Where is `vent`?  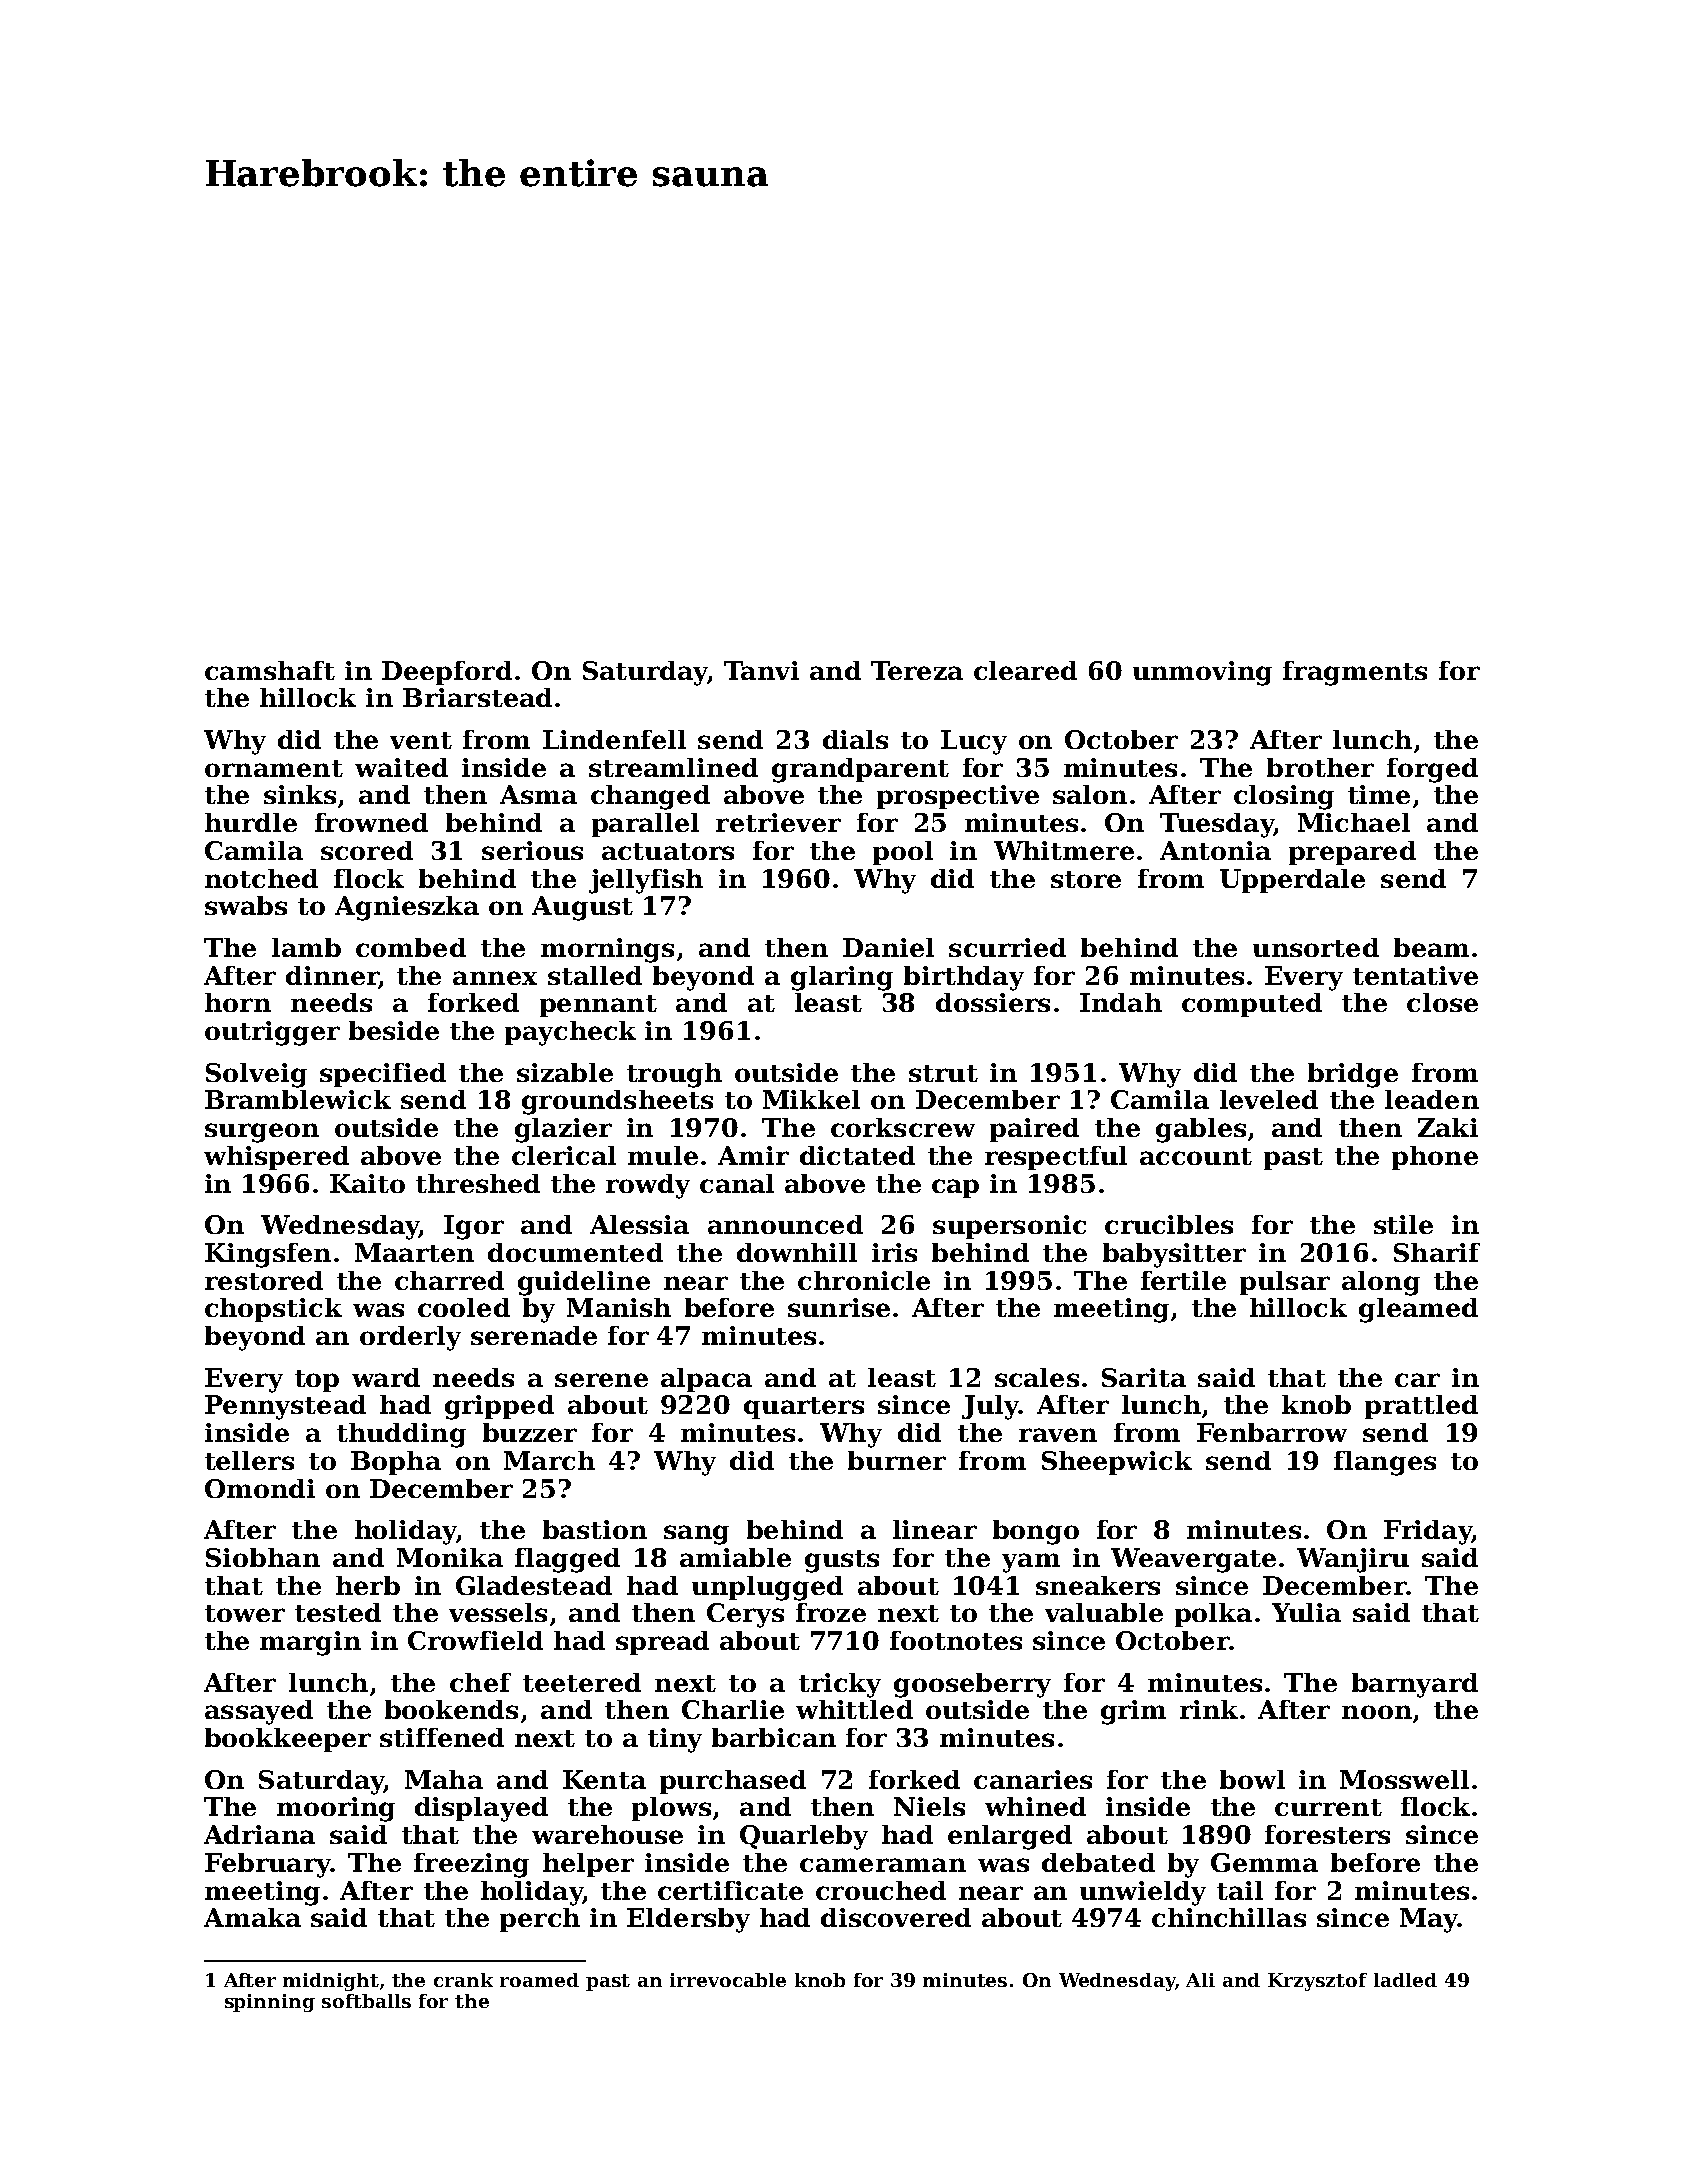
vent is located at coordinates (421, 740).
